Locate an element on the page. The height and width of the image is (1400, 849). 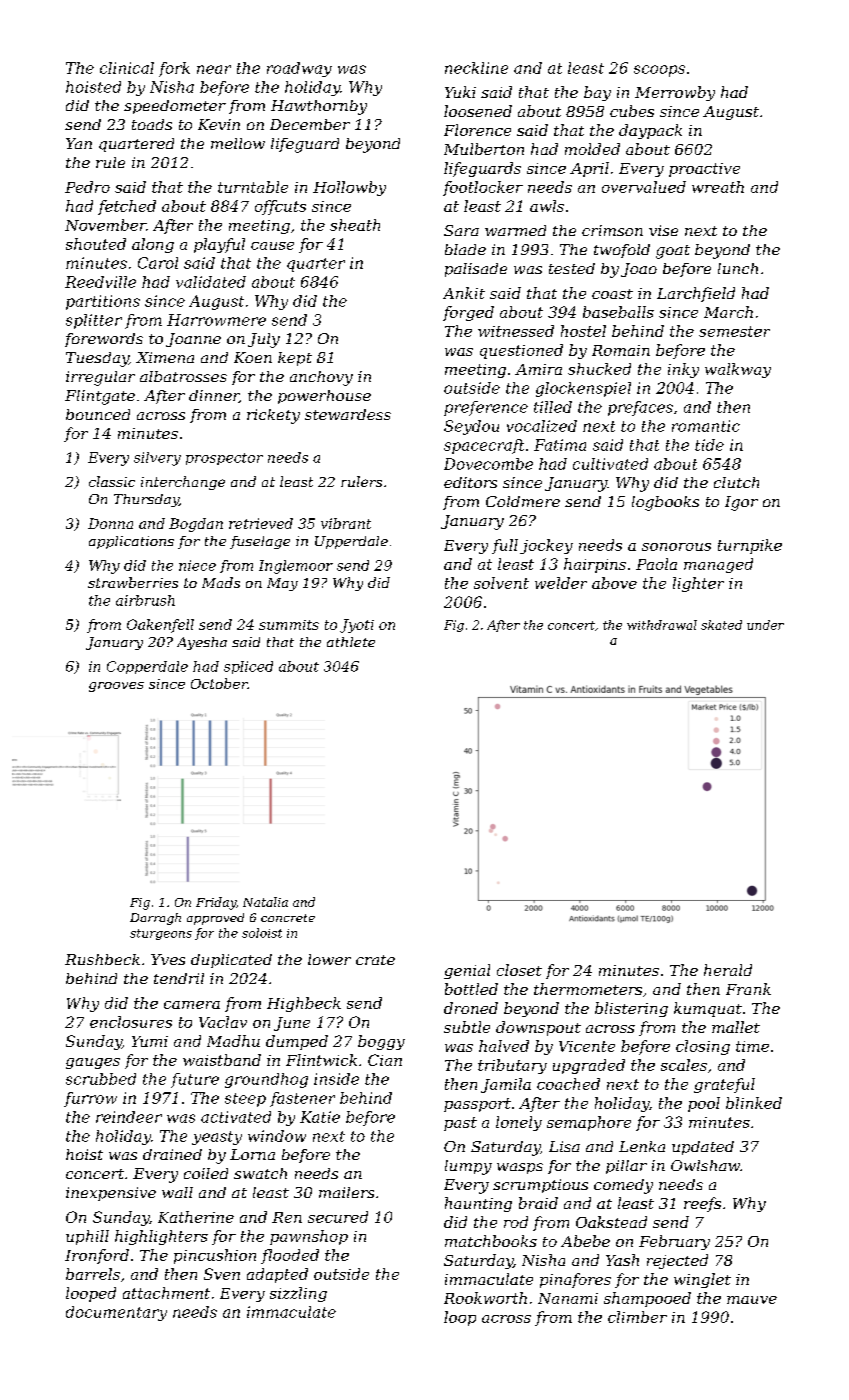
near is located at coordinates (214, 69).
